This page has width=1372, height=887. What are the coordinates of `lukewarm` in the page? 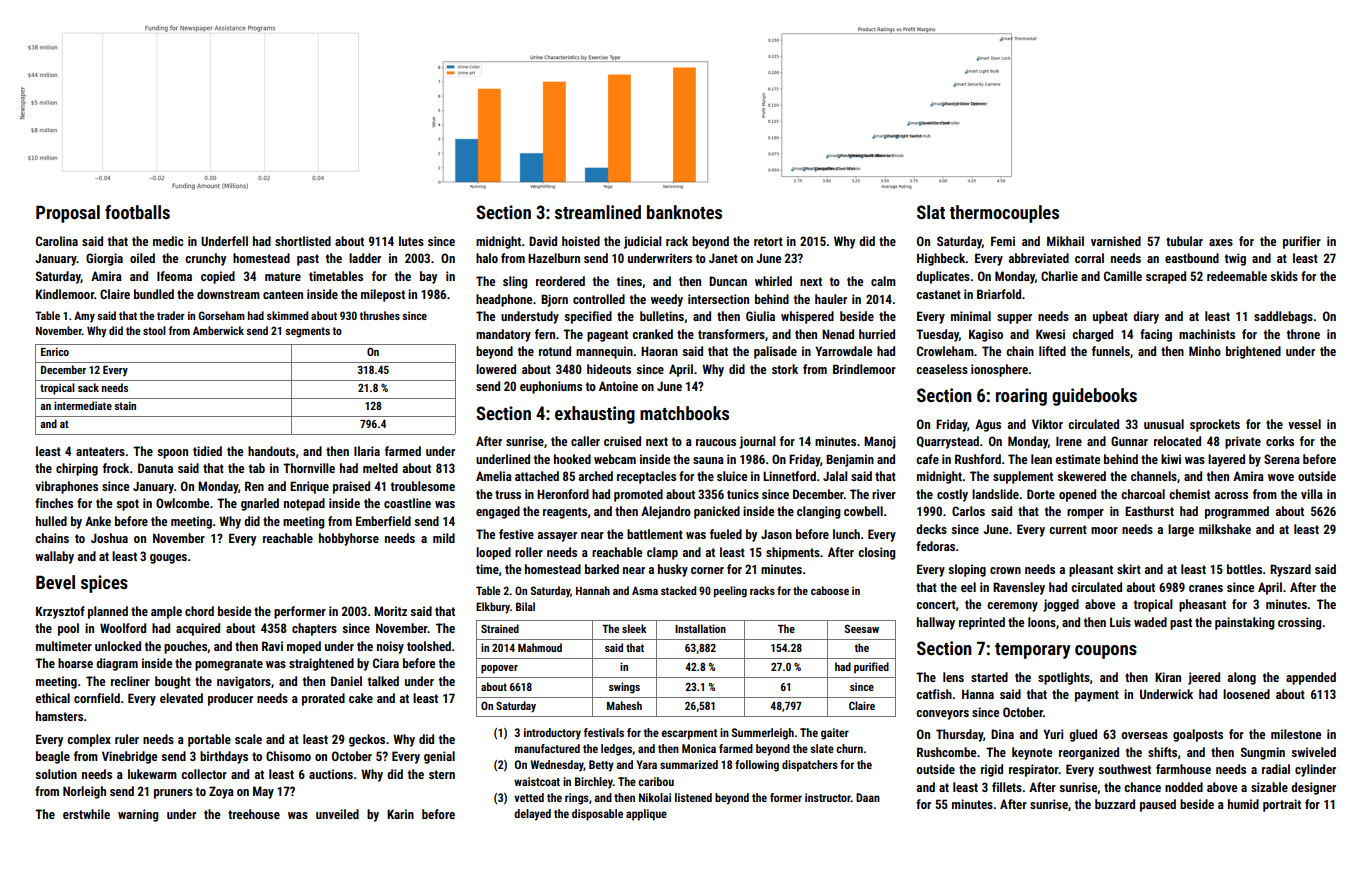 It's located at (152, 774).
